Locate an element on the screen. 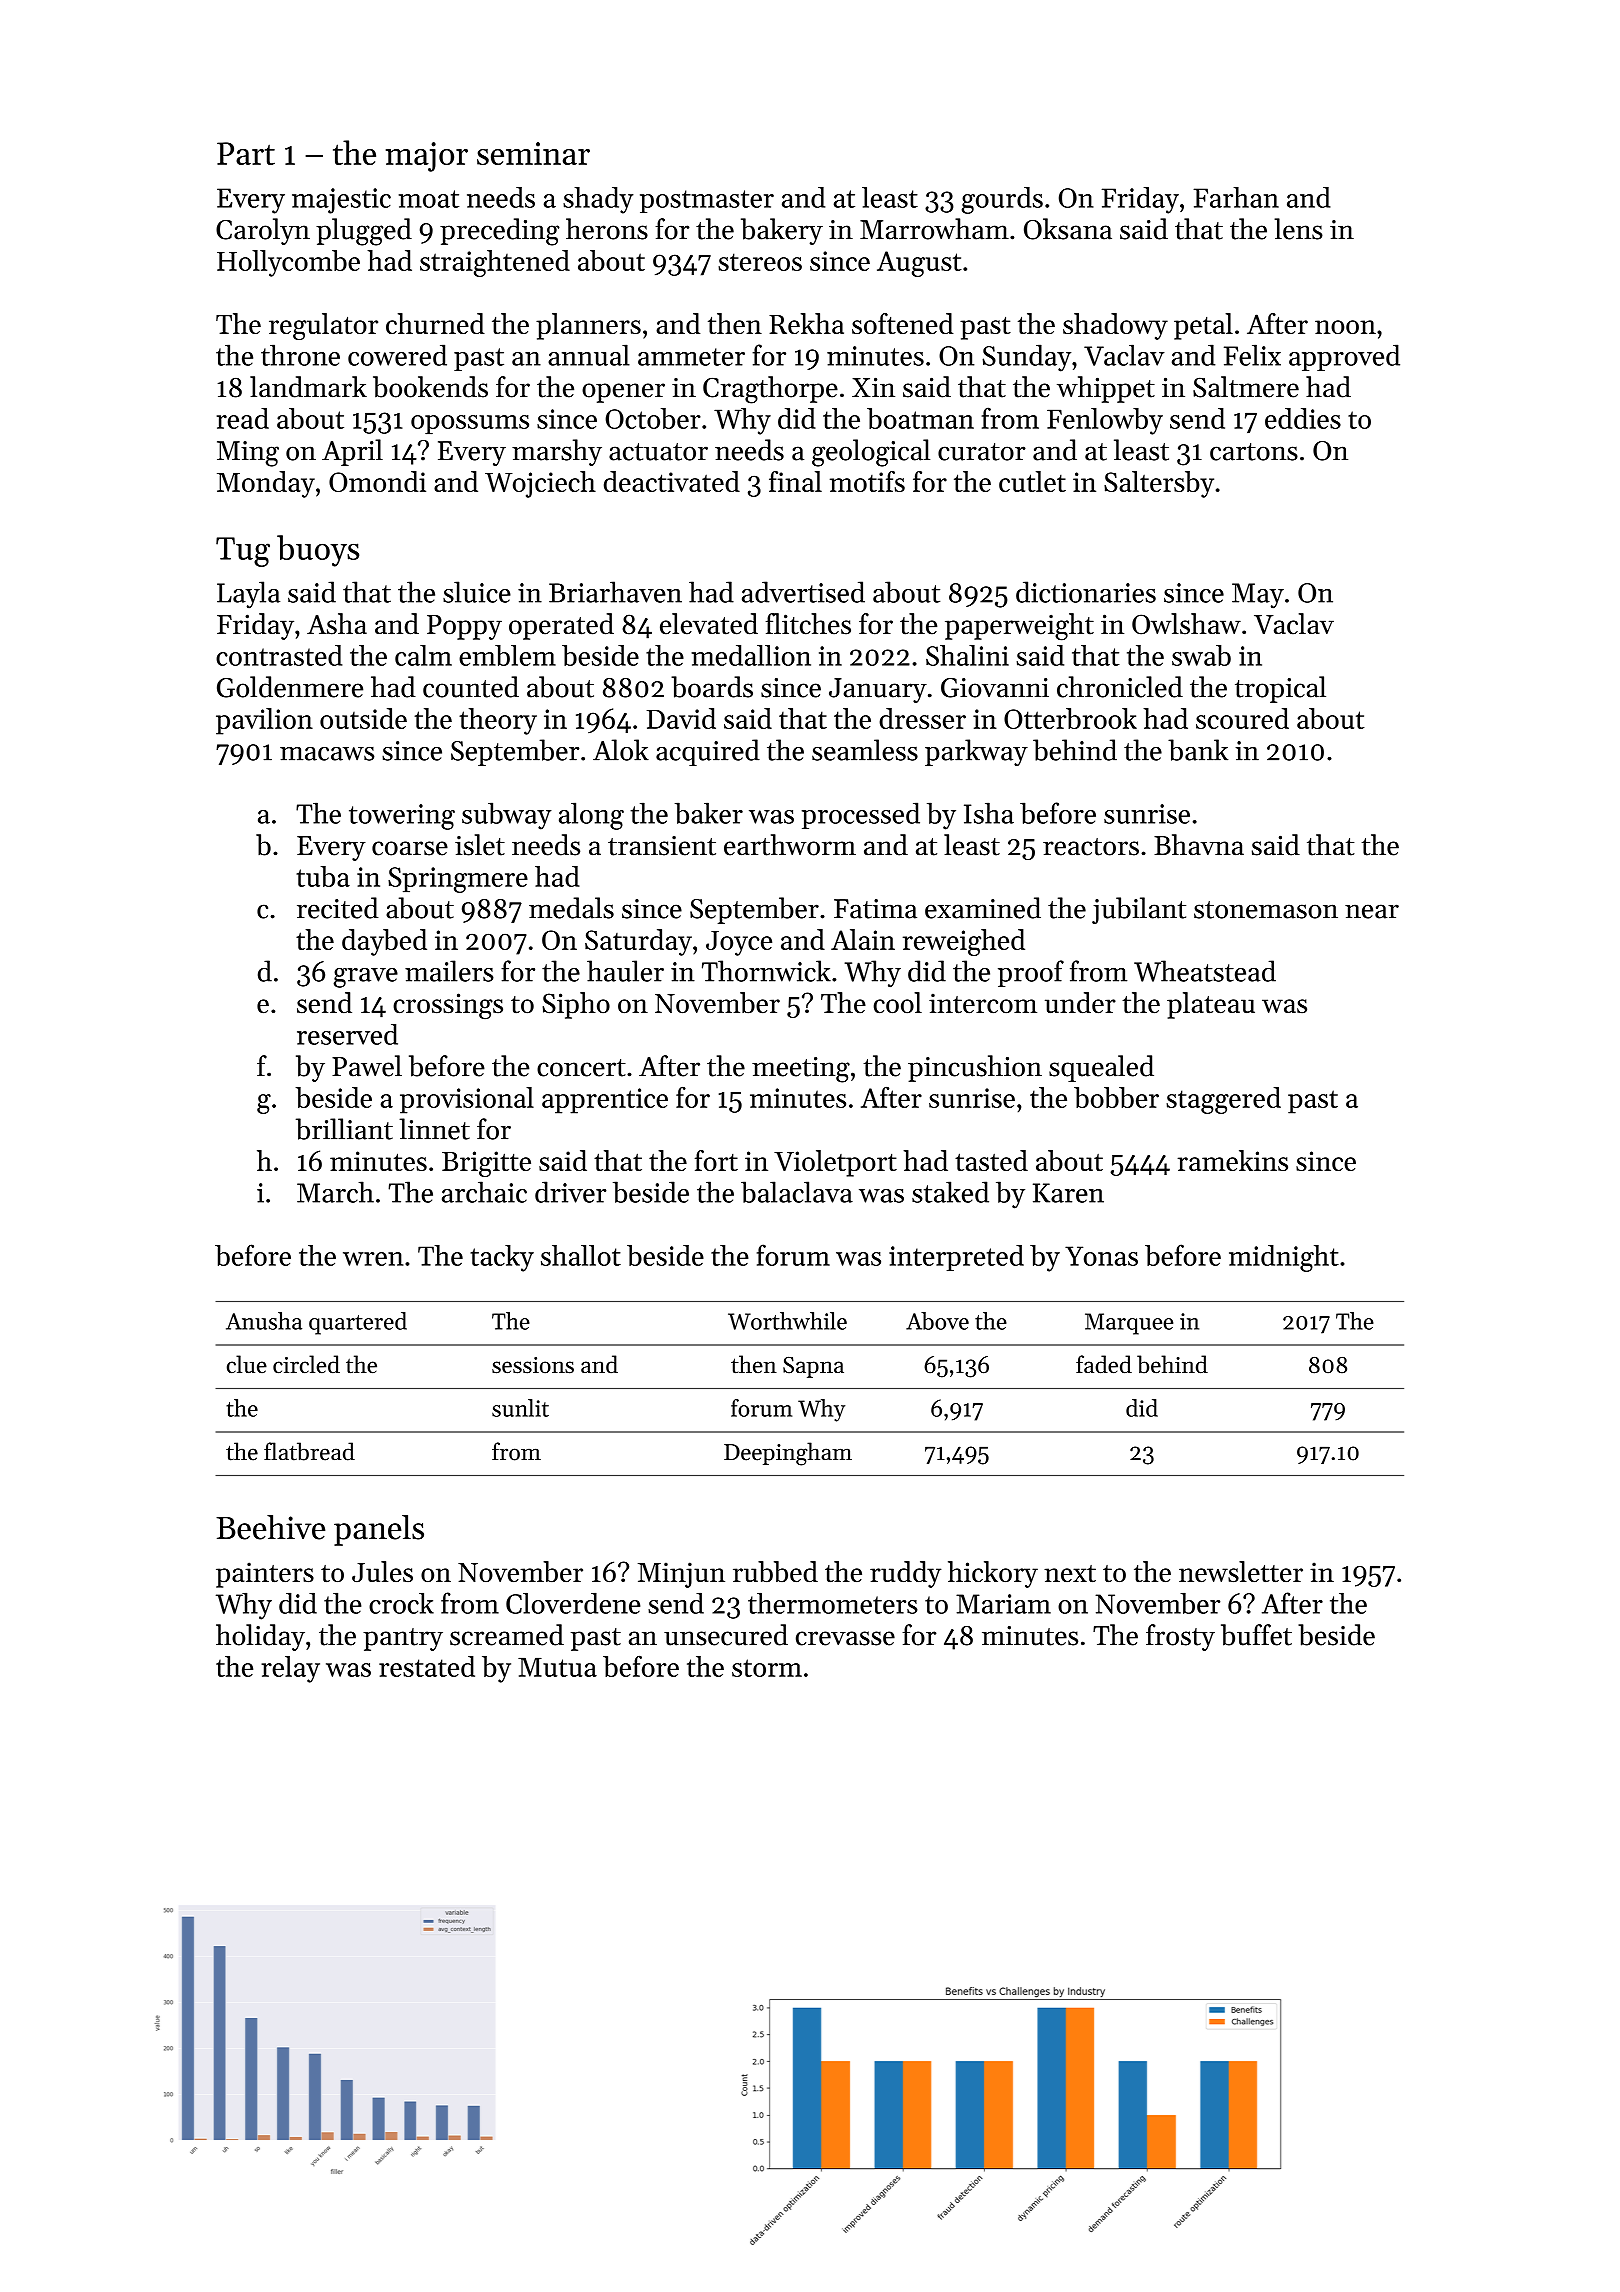 The width and height of the screenshot is (1620, 2292). near is located at coordinates (1372, 911).
